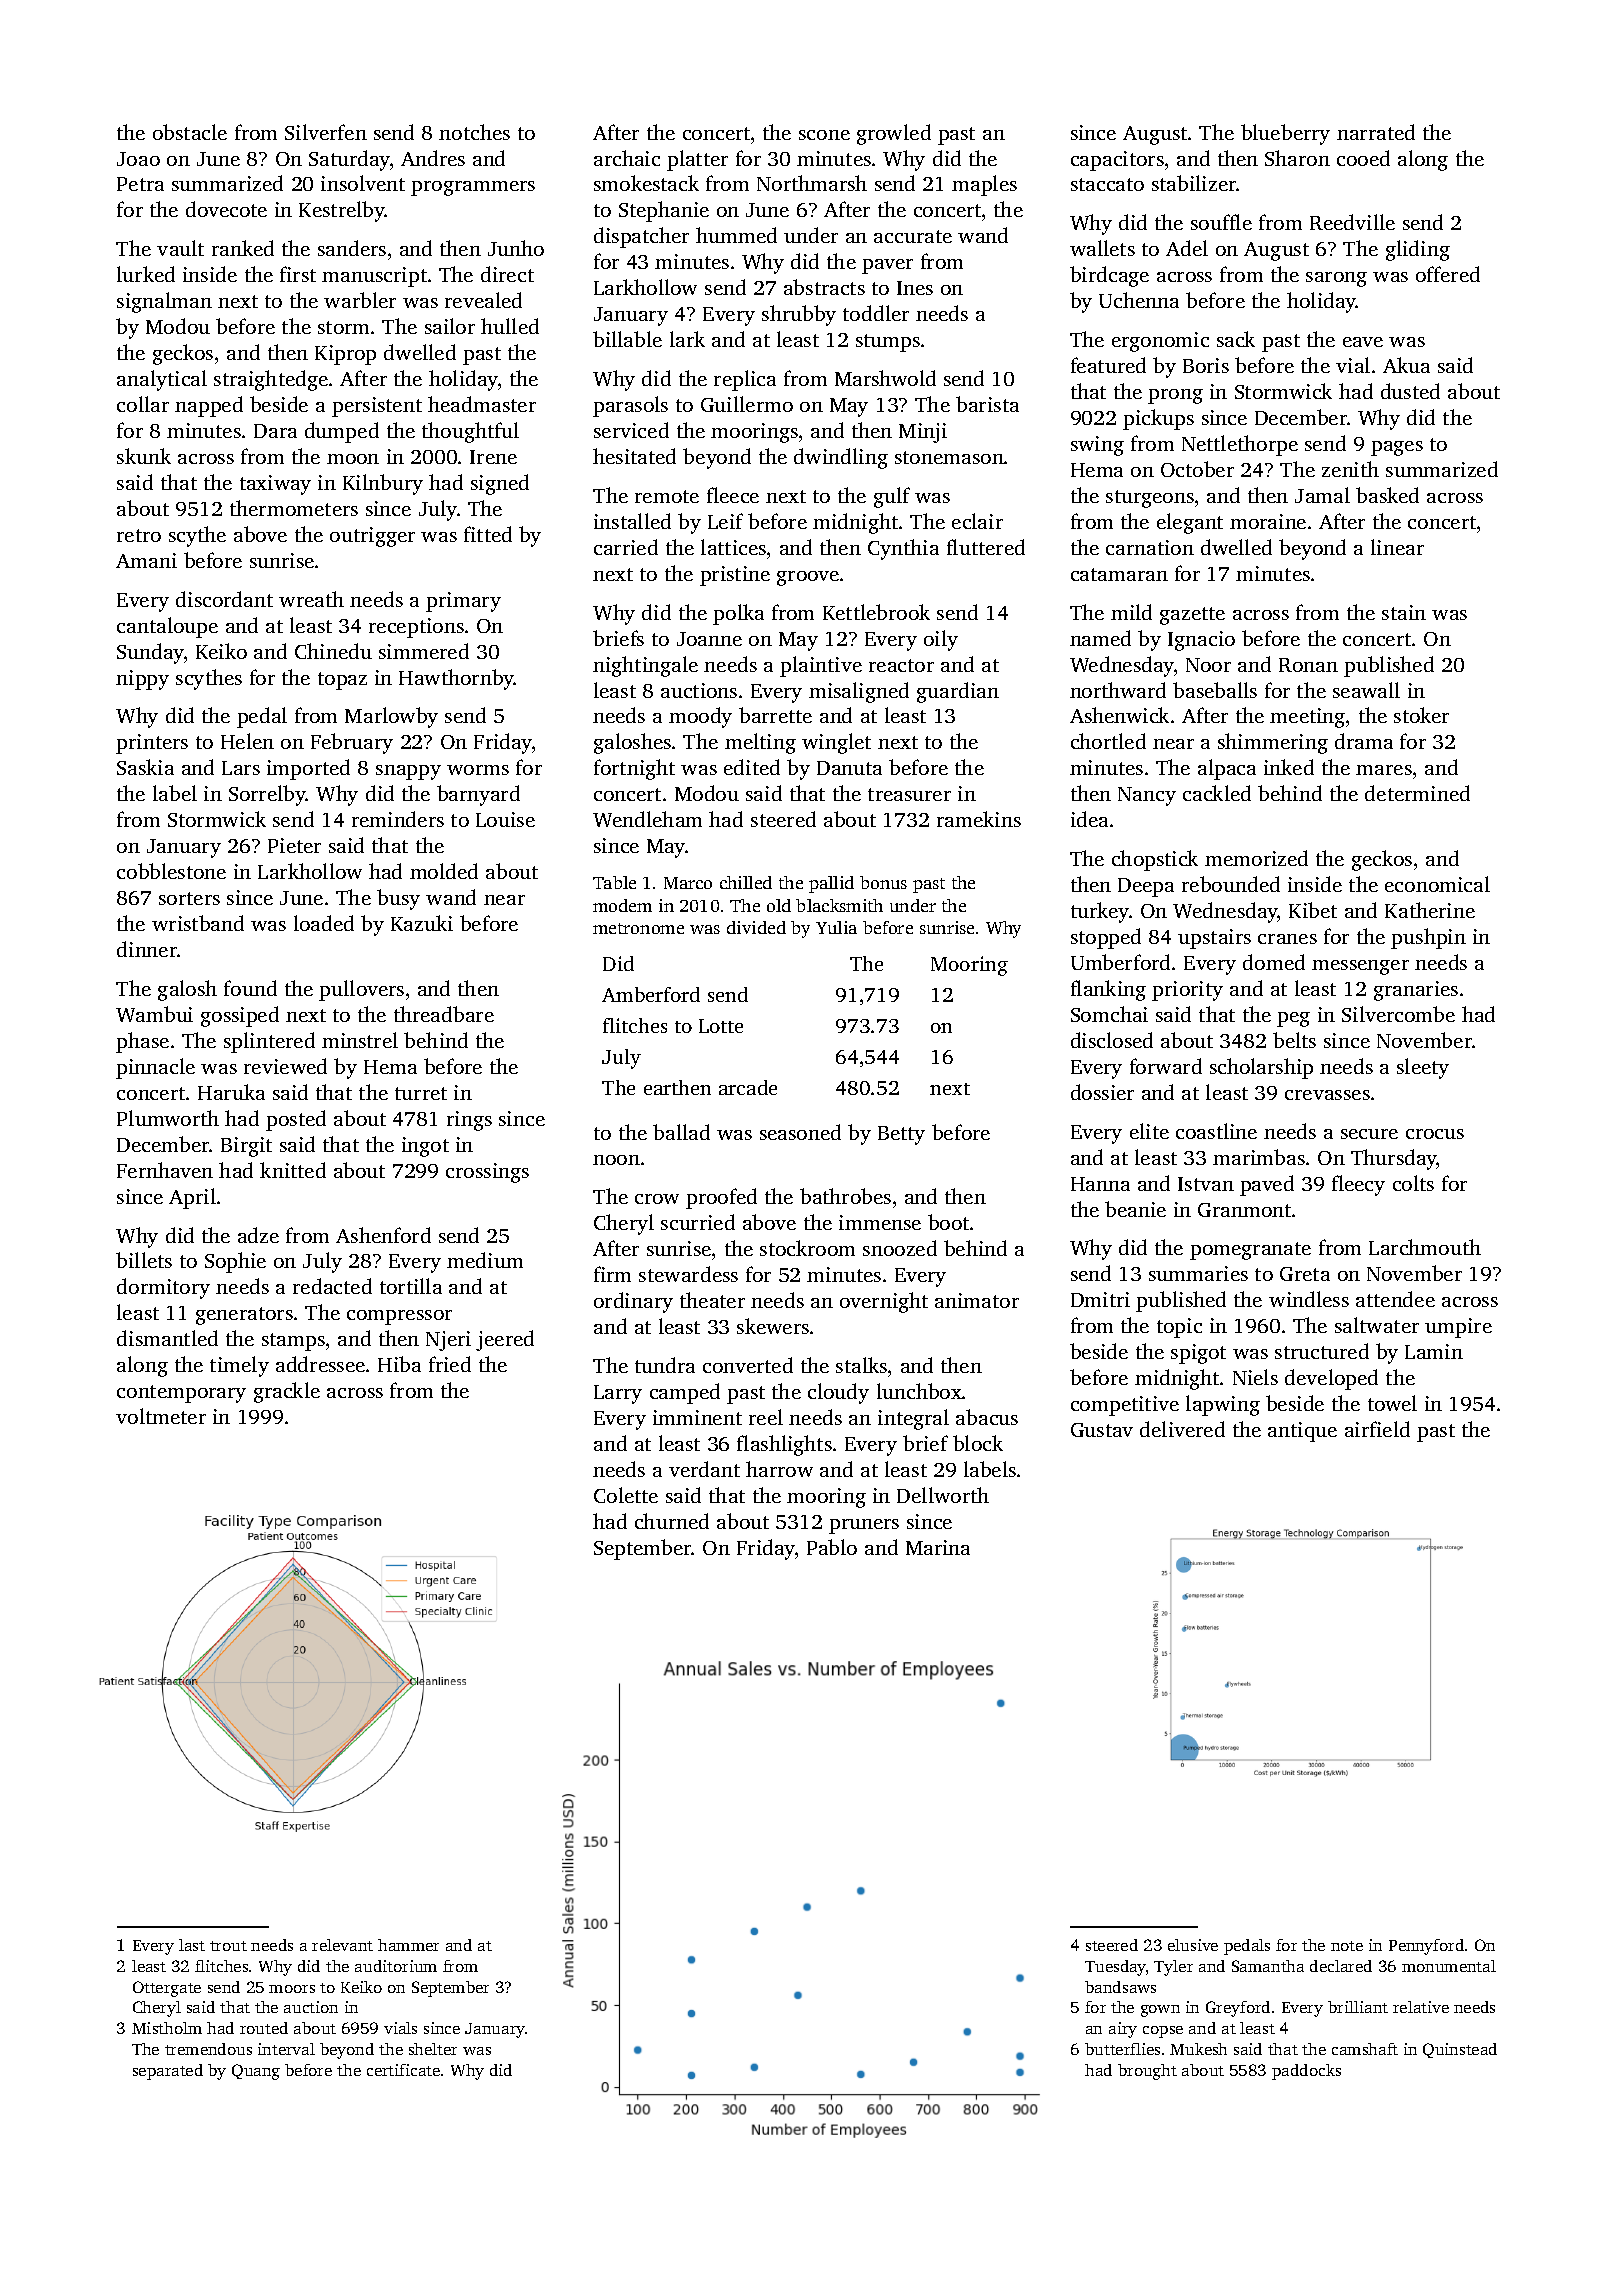  Describe the element at coordinates (1285, 134) in the screenshot. I see `blueberry` at that location.
